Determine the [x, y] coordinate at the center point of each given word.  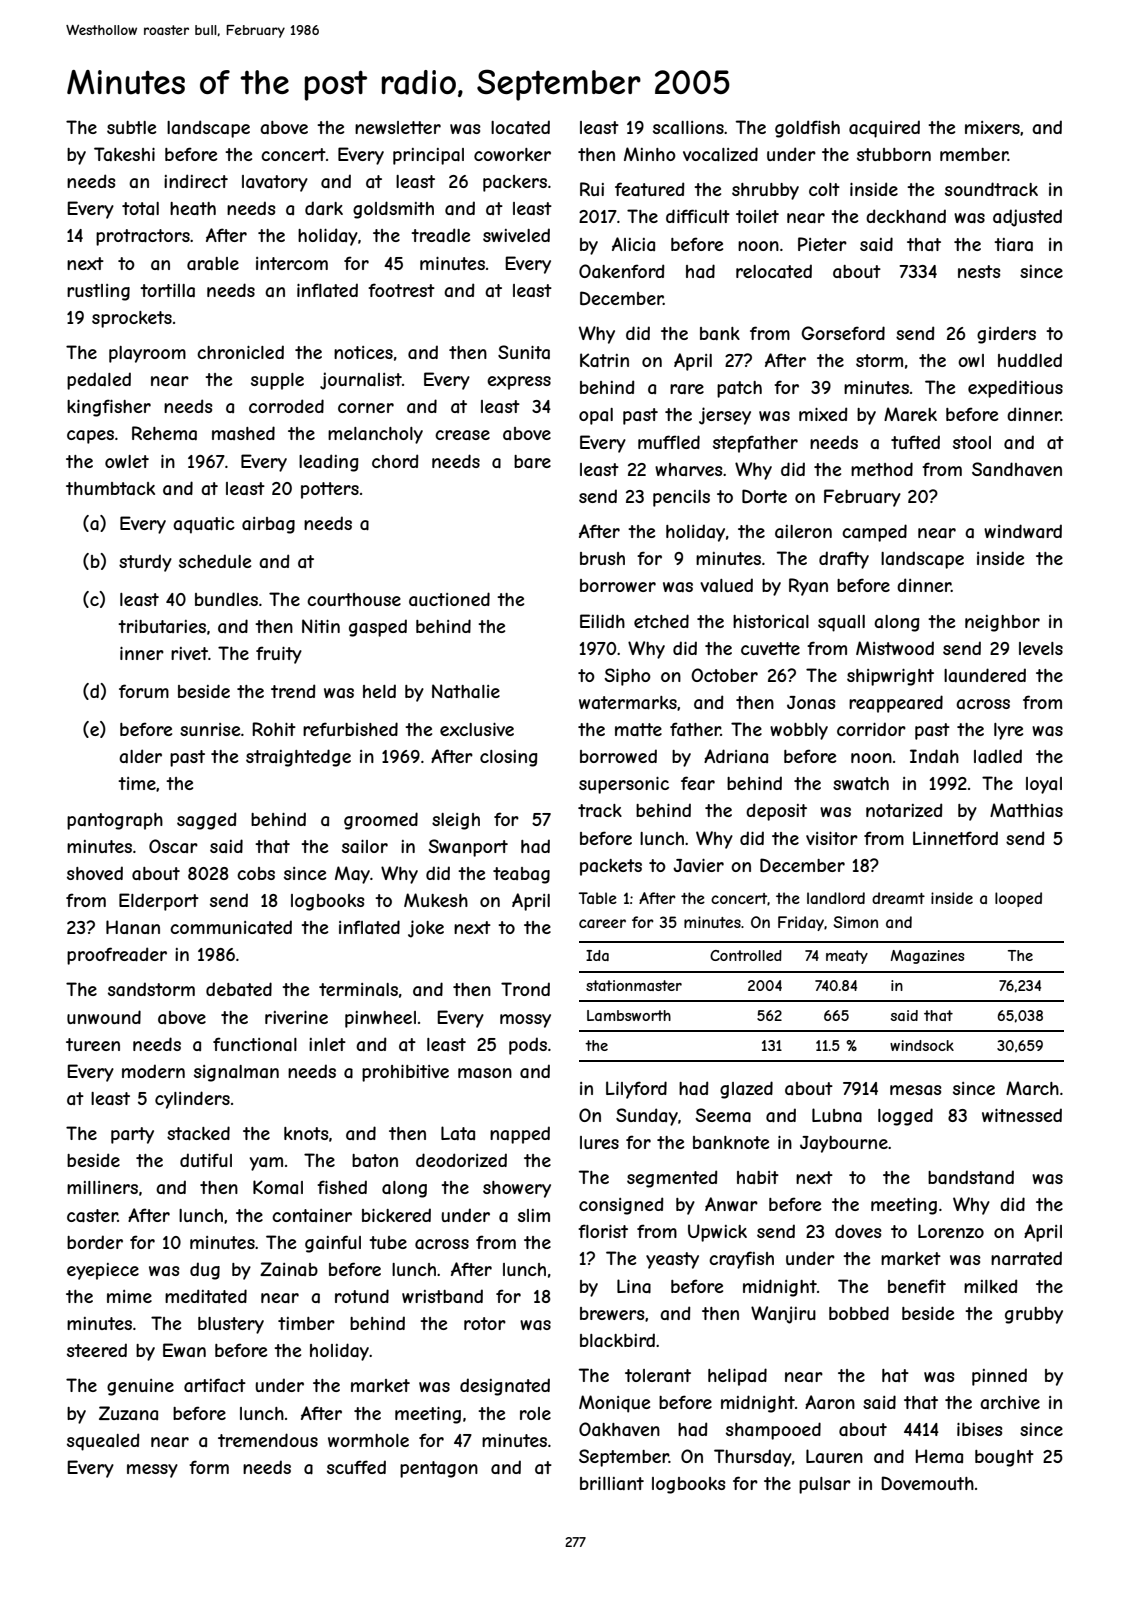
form [209, 1467]
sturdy [145, 563]
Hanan [133, 927]
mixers [992, 127]
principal [428, 156]
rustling [98, 292]
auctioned [449, 599]
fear [698, 783]
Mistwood [895, 648]
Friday [801, 923]
